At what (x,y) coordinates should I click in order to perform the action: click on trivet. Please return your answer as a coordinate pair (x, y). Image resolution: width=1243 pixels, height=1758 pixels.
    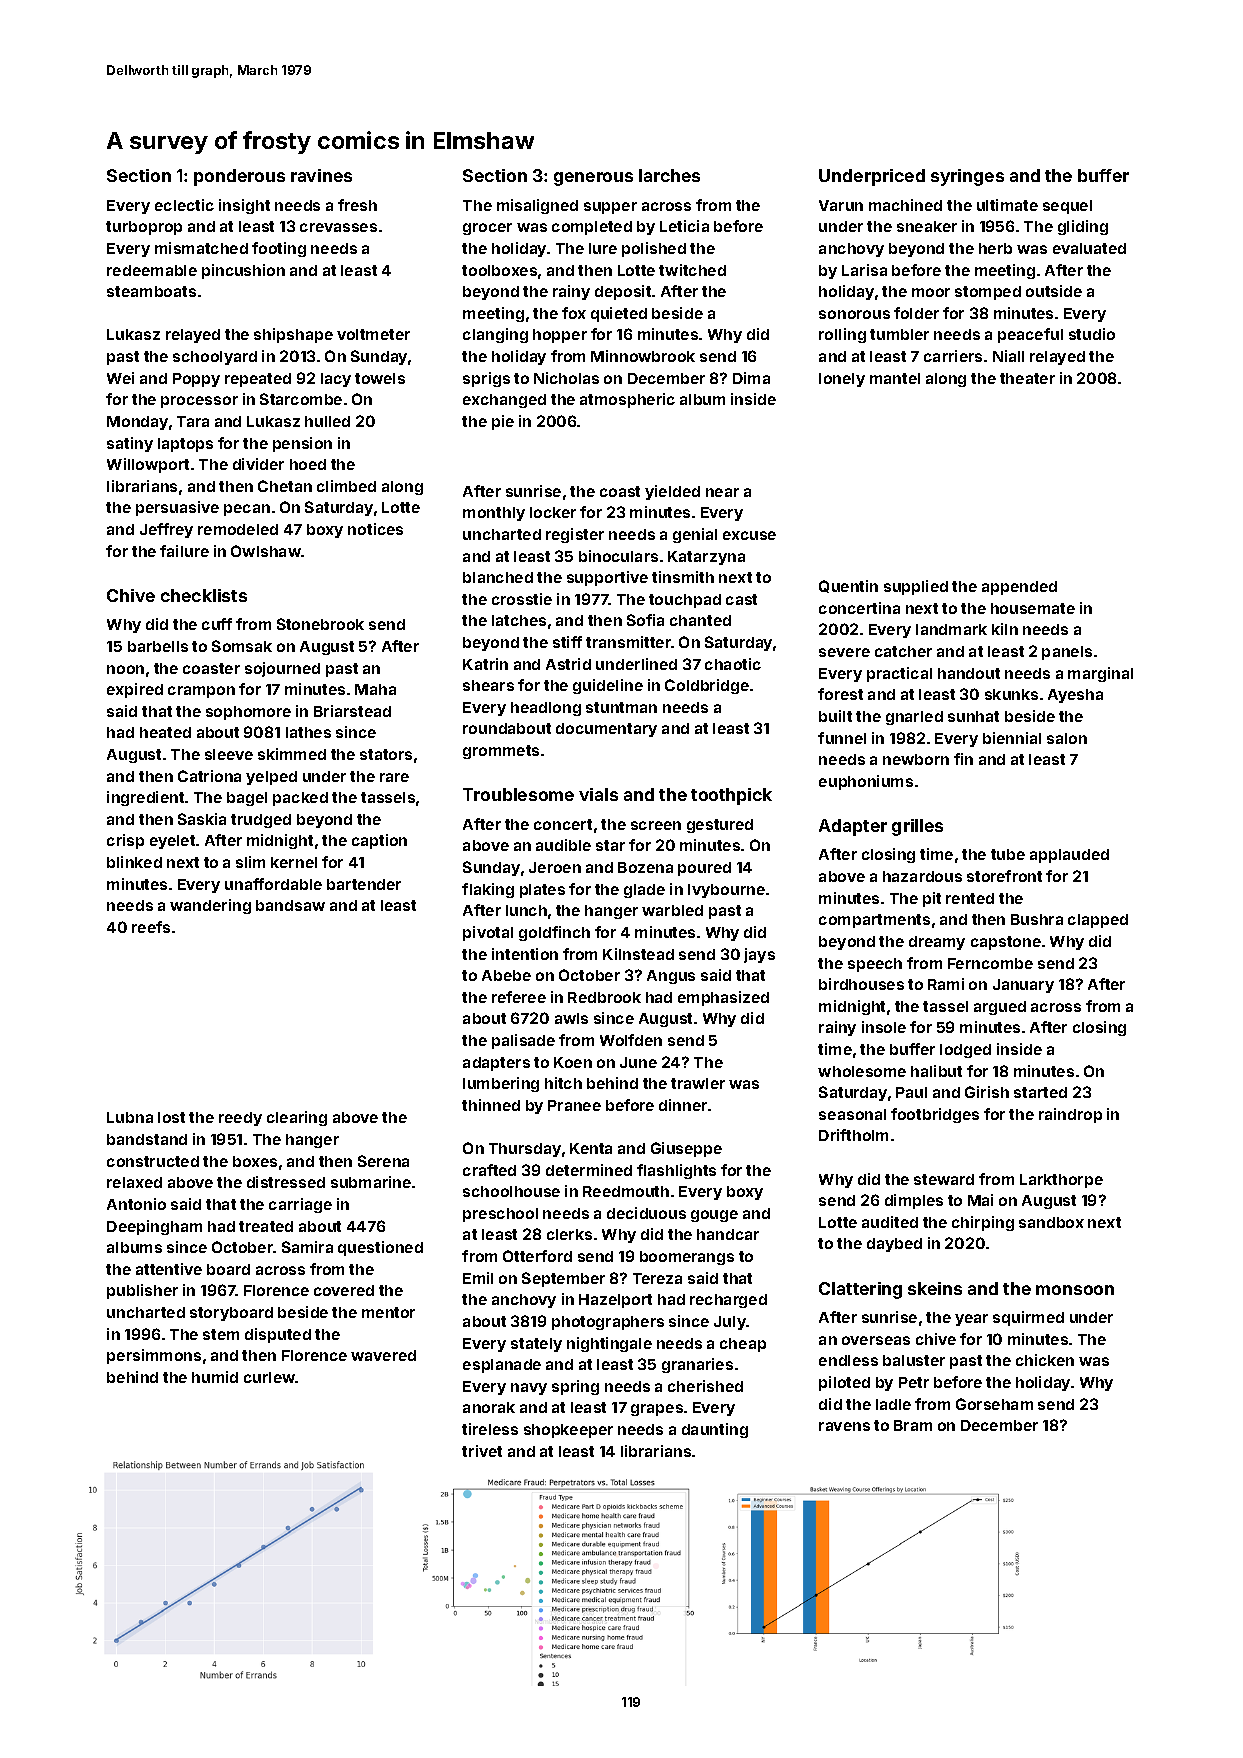
    Looking at the image, I should click on (482, 1451).
